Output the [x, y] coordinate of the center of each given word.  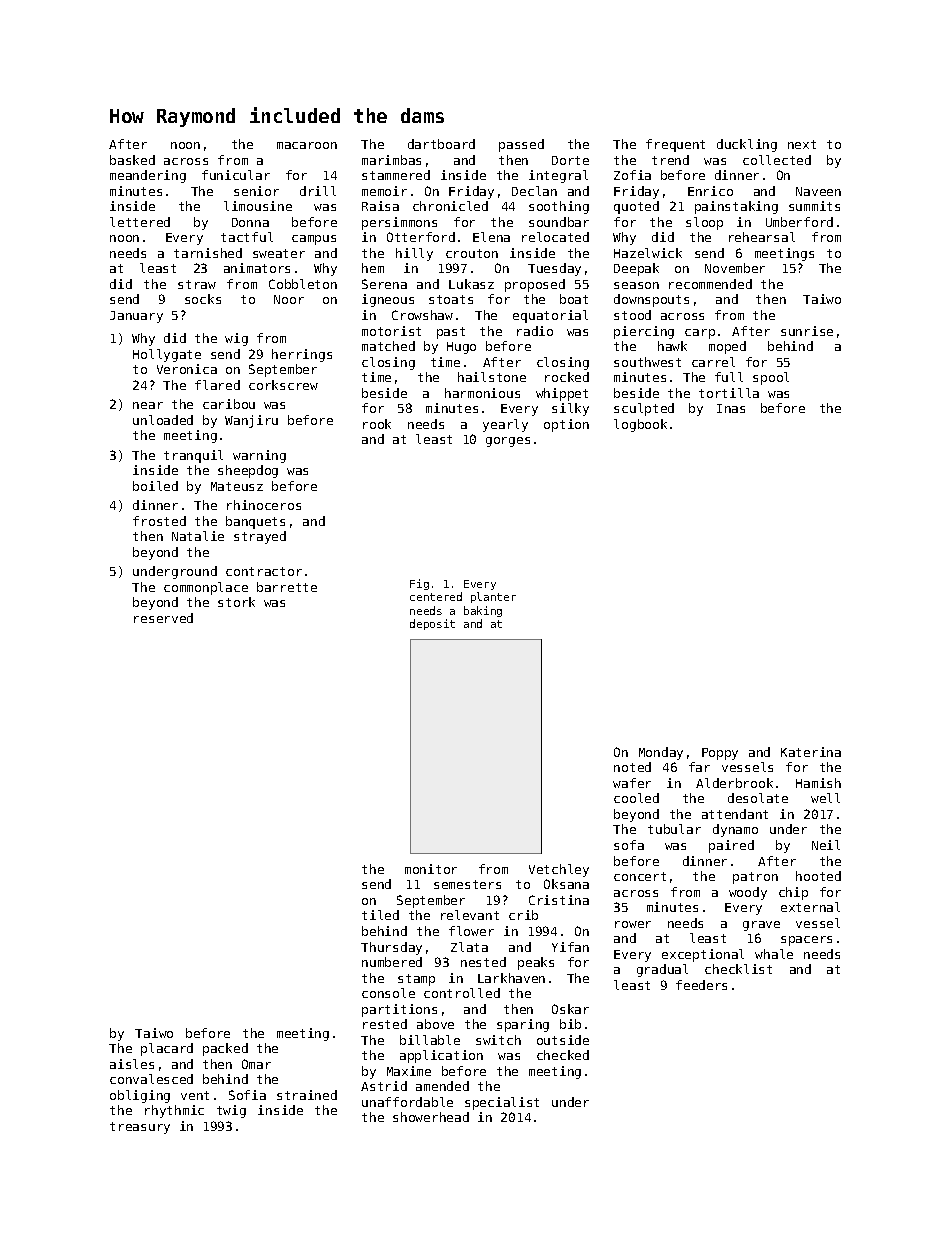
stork [236, 602]
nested [483, 962]
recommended [710, 284]
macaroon [307, 145]
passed [521, 145]
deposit [432, 624]
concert [640, 876]
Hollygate [167, 355]
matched [388, 346]
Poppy [720, 754]
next [802, 144]
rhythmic [174, 1111]
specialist [502, 1103]
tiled [380, 915]
